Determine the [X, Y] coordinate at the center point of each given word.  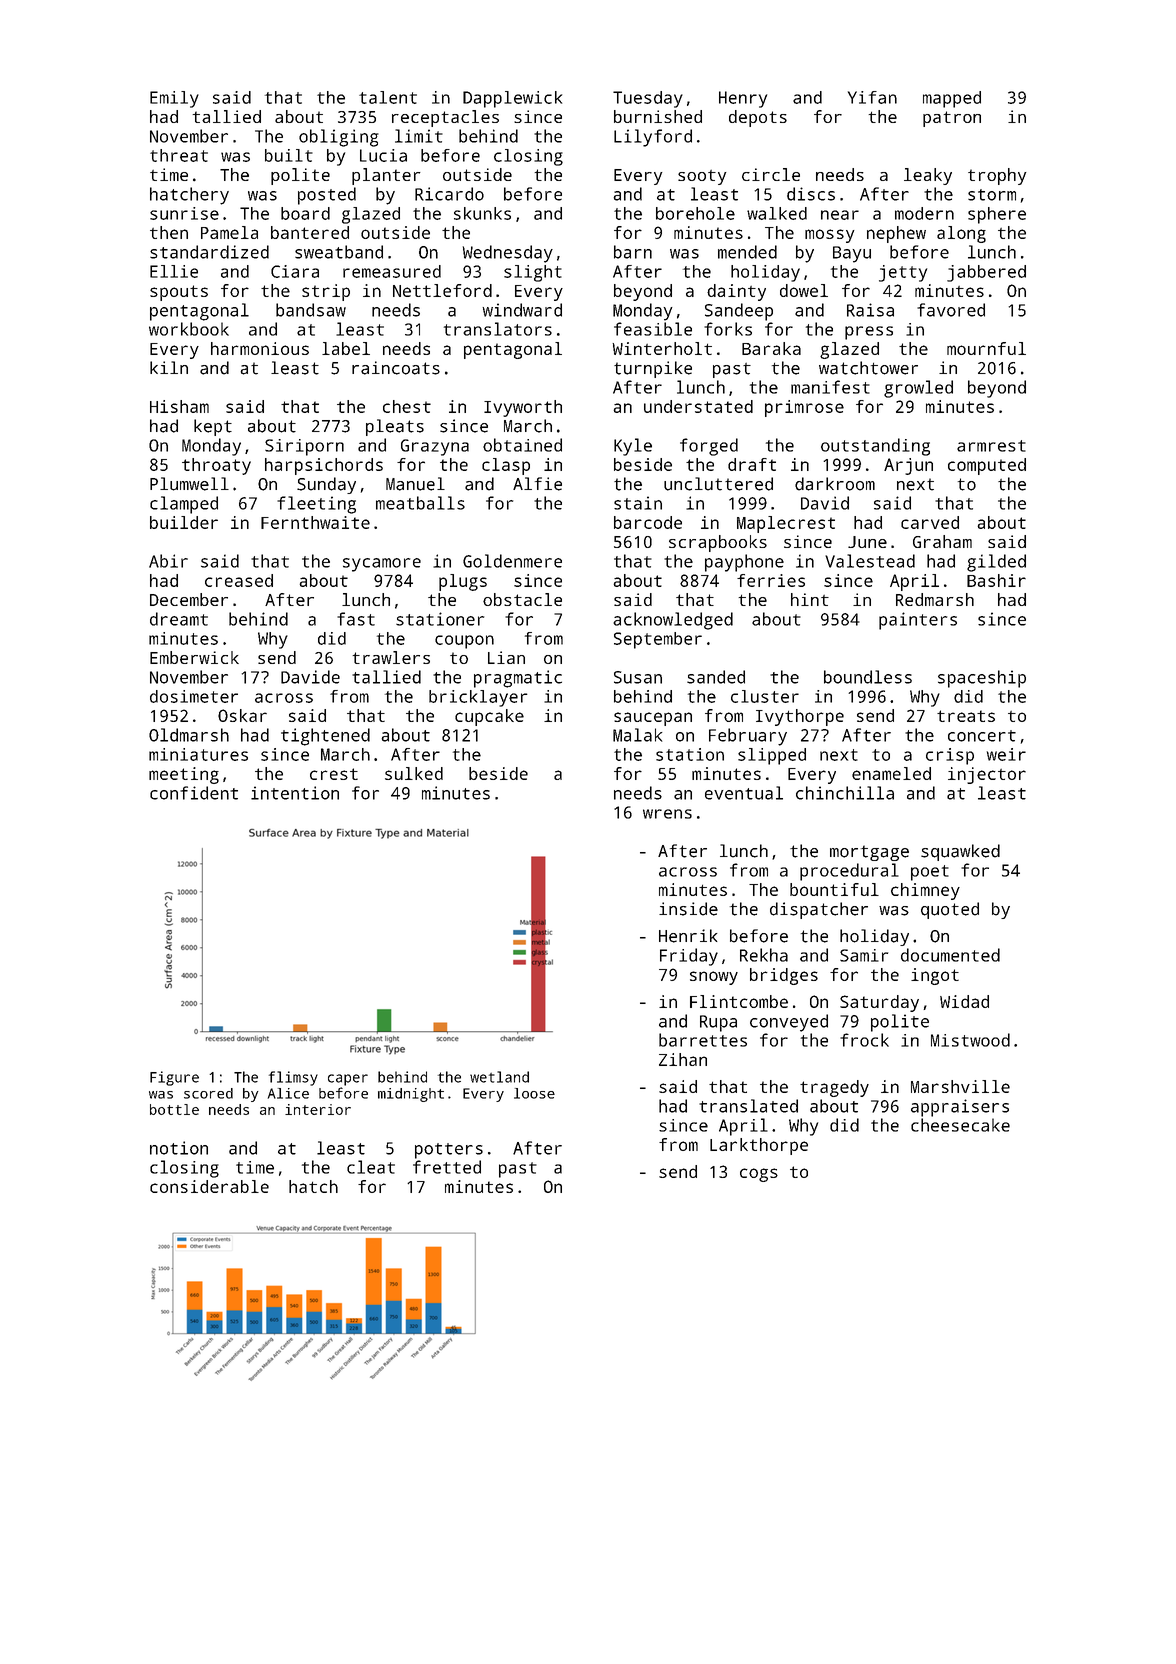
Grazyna [435, 447]
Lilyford [653, 138]
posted [327, 196]
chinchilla [845, 793]
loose [534, 1093]
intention [295, 793]
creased [239, 580]
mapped [952, 99]
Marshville [960, 1086]
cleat [371, 1167]
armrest [991, 446]
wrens [667, 814]
